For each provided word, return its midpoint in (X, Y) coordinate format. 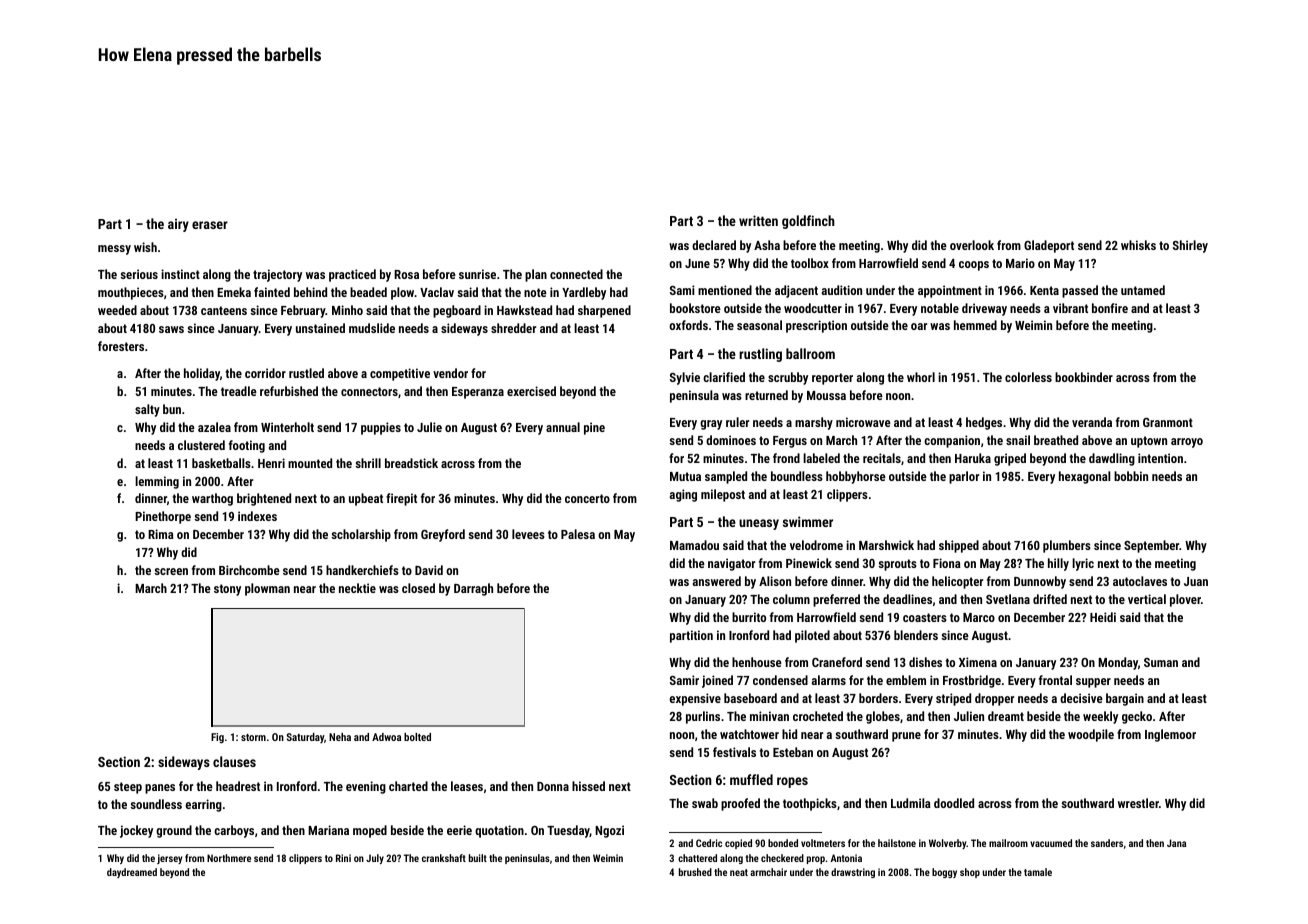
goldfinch (808, 222)
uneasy (759, 524)
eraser (210, 225)
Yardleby (584, 293)
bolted (417, 737)
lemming (157, 482)
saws (171, 329)
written (758, 220)
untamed (1143, 290)
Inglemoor (1170, 735)
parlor (964, 477)
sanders (1107, 843)
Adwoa (386, 737)
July (375, 859)
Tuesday (568, 831)
